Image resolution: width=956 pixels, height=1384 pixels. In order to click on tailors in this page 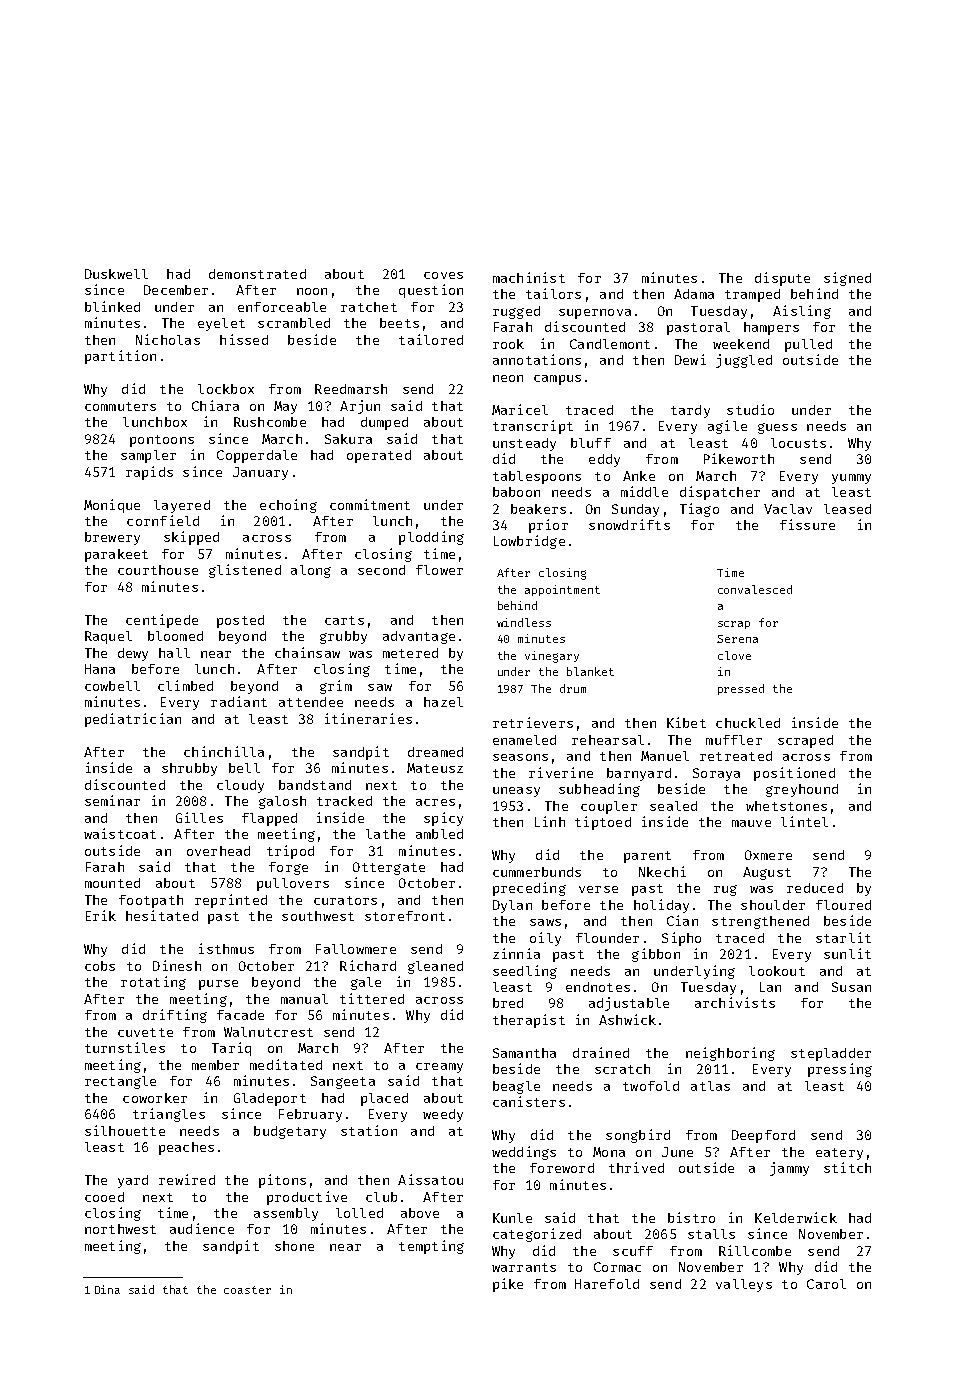, I will do `click(553, 293)`.
